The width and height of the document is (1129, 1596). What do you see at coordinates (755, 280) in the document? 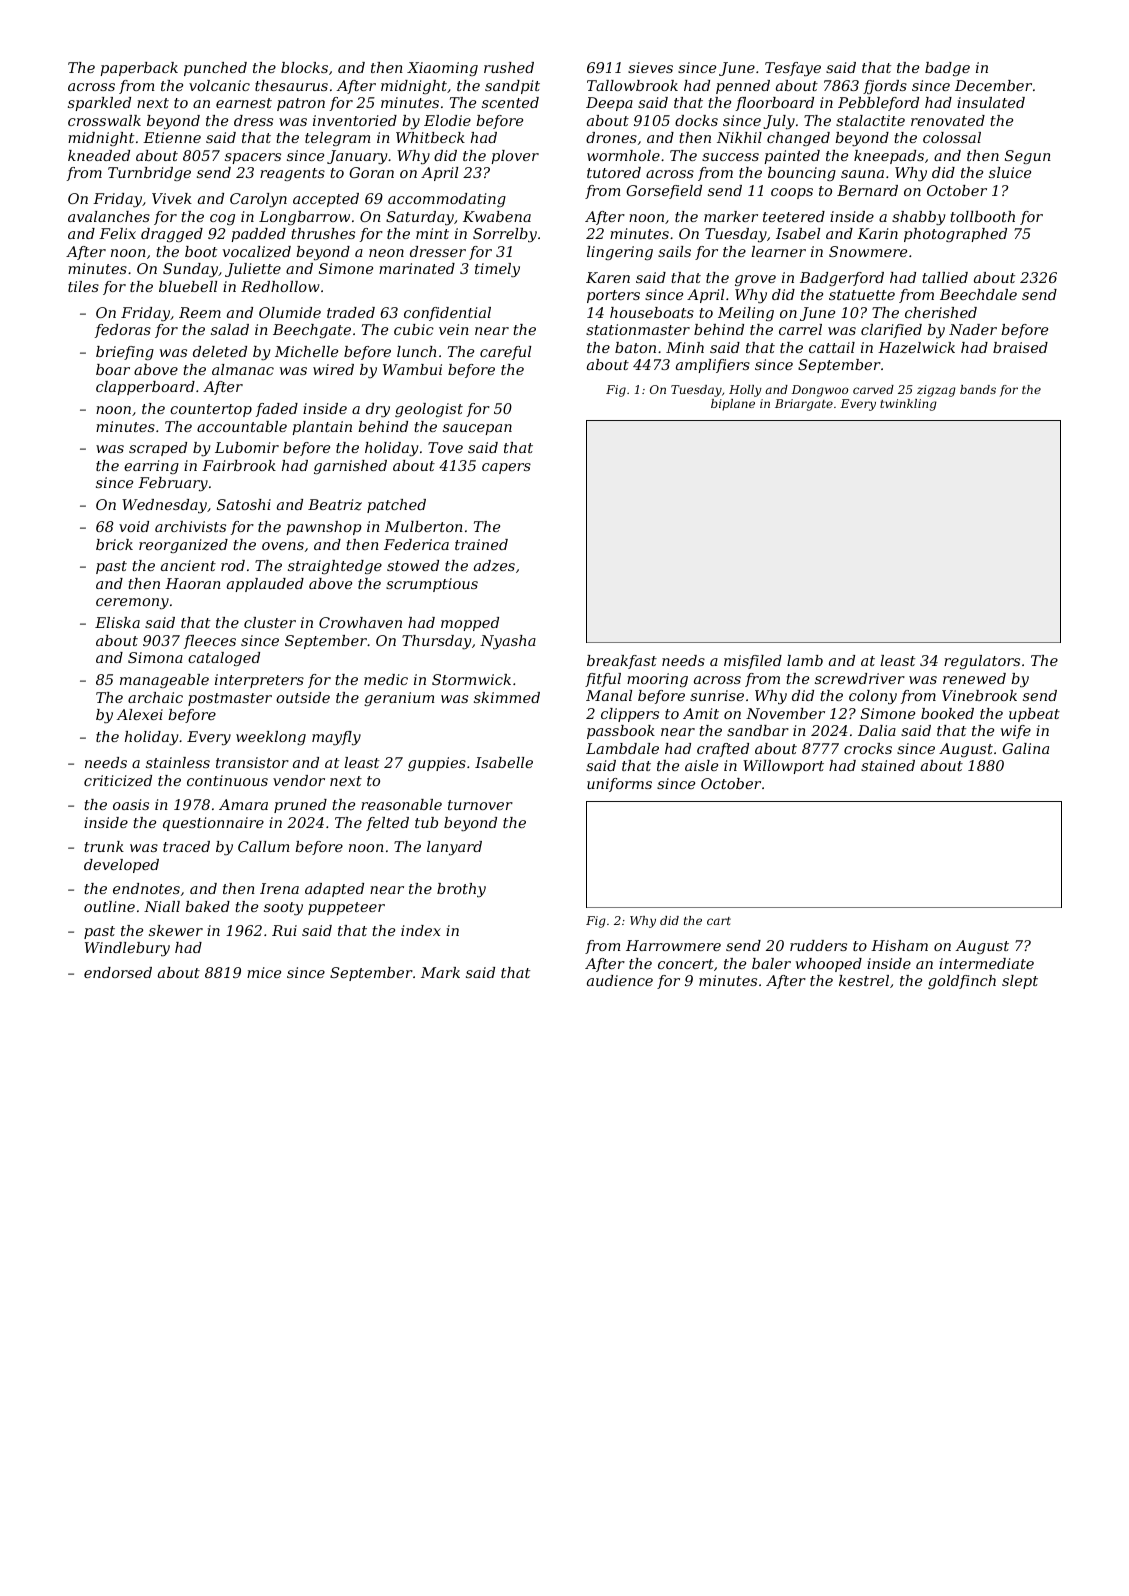
I see `grove` at bounding box center [755, 280].
